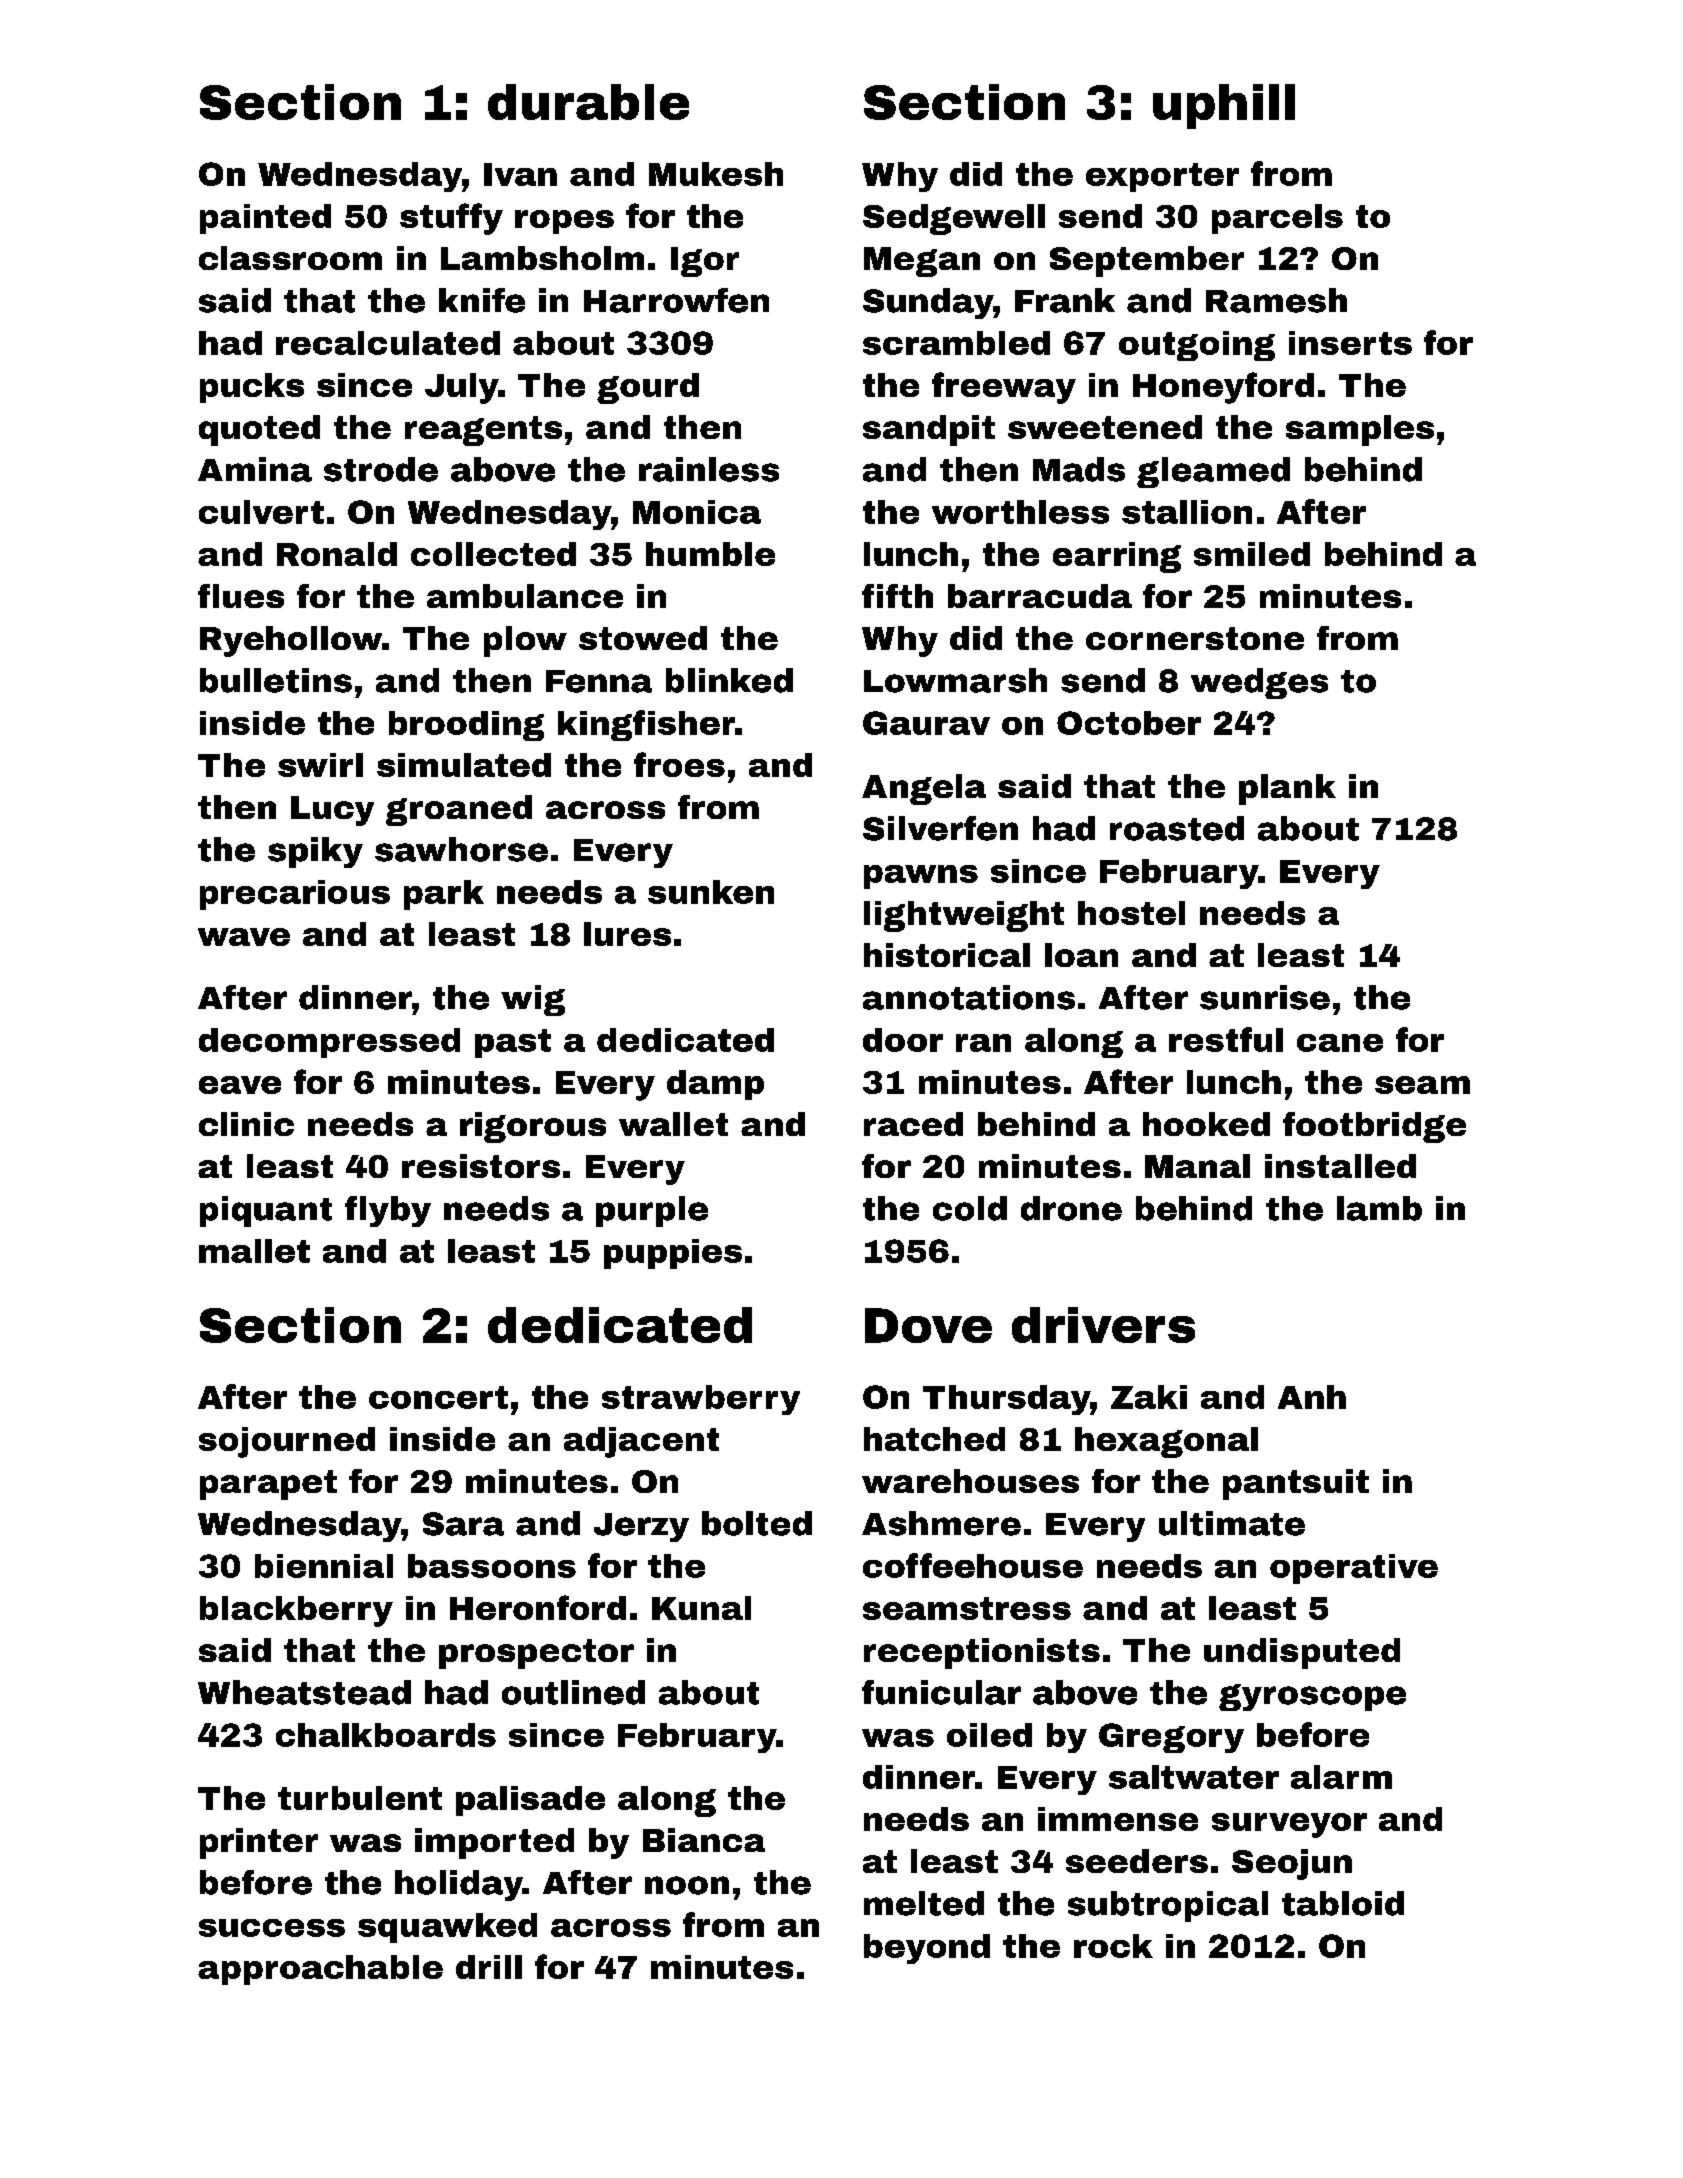 The width and height of the page is (1683, 2178). Describe the element at coordinates (970, 1208) in the page. I see `cold` at that location.
